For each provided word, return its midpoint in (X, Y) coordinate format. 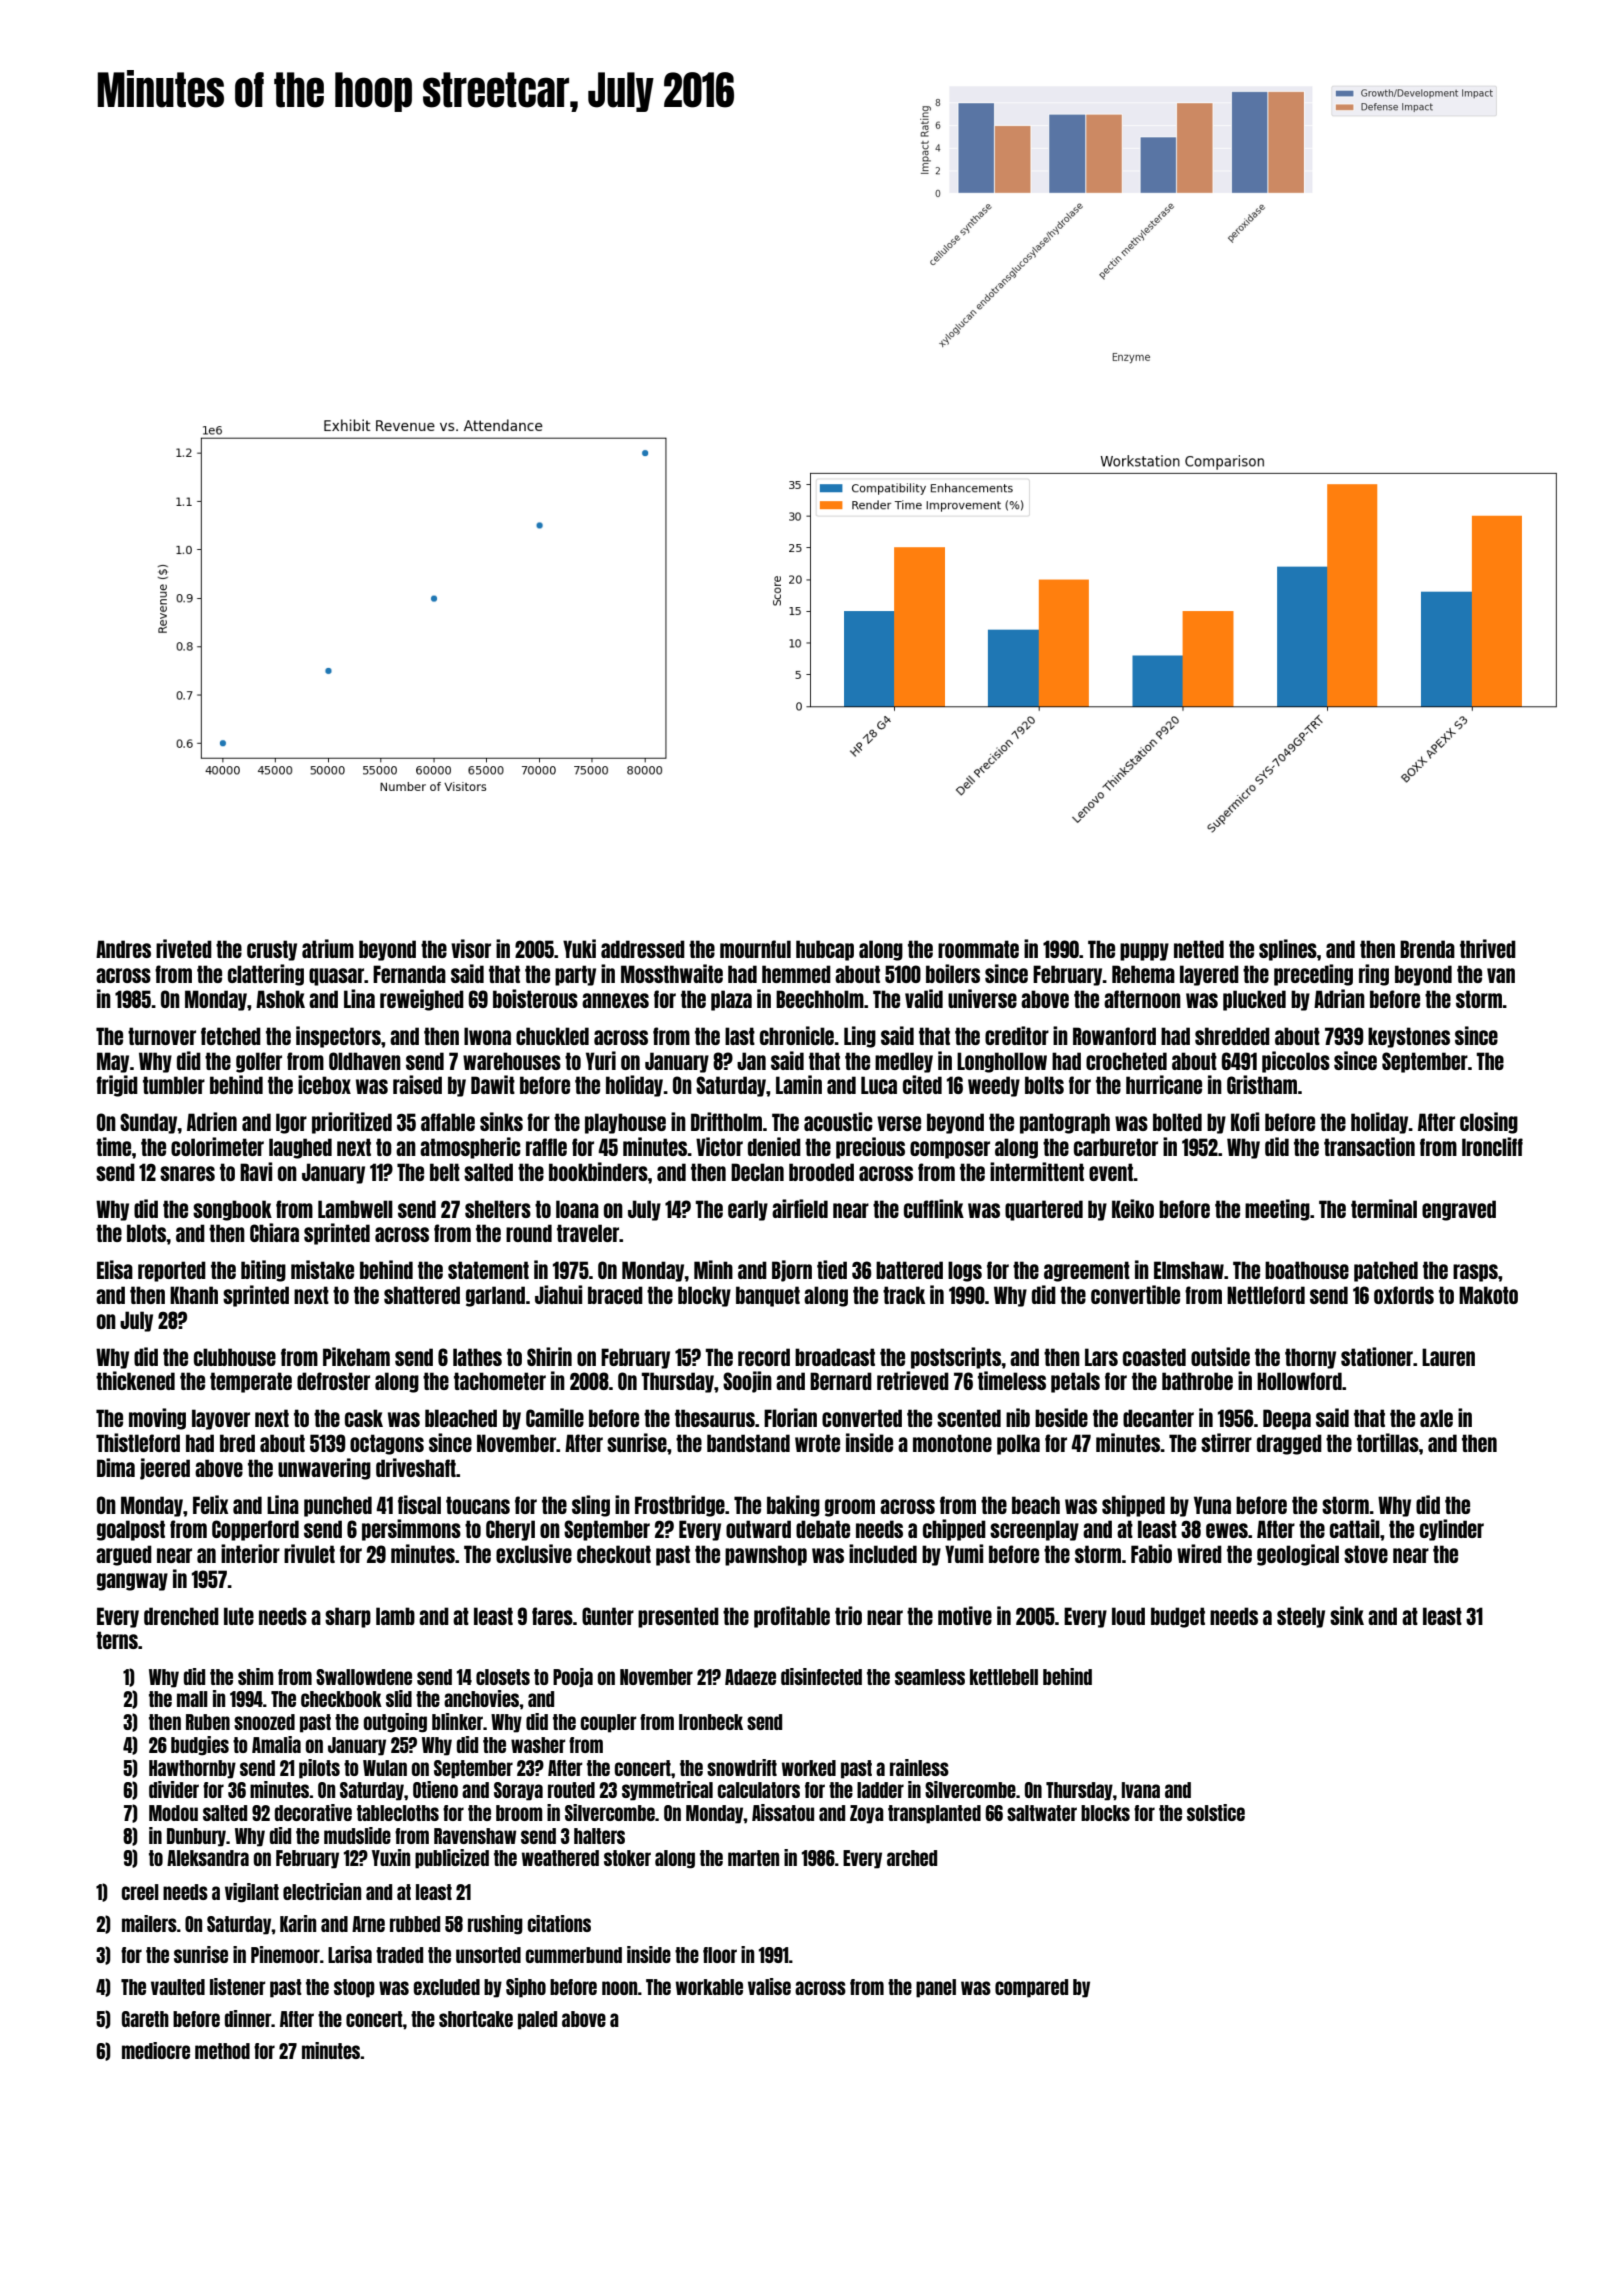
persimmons (411, 1530)
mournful (755, 949)
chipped (954, 1530)
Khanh (194, 1295)
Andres (123, 949)
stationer (1377, 1356)
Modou (173, 1813)
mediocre (156, 2050)
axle (1436, 1418)
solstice (1216, 1812)
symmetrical (667, 1791)
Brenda (1427, 949)
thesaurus (715, 1418)
